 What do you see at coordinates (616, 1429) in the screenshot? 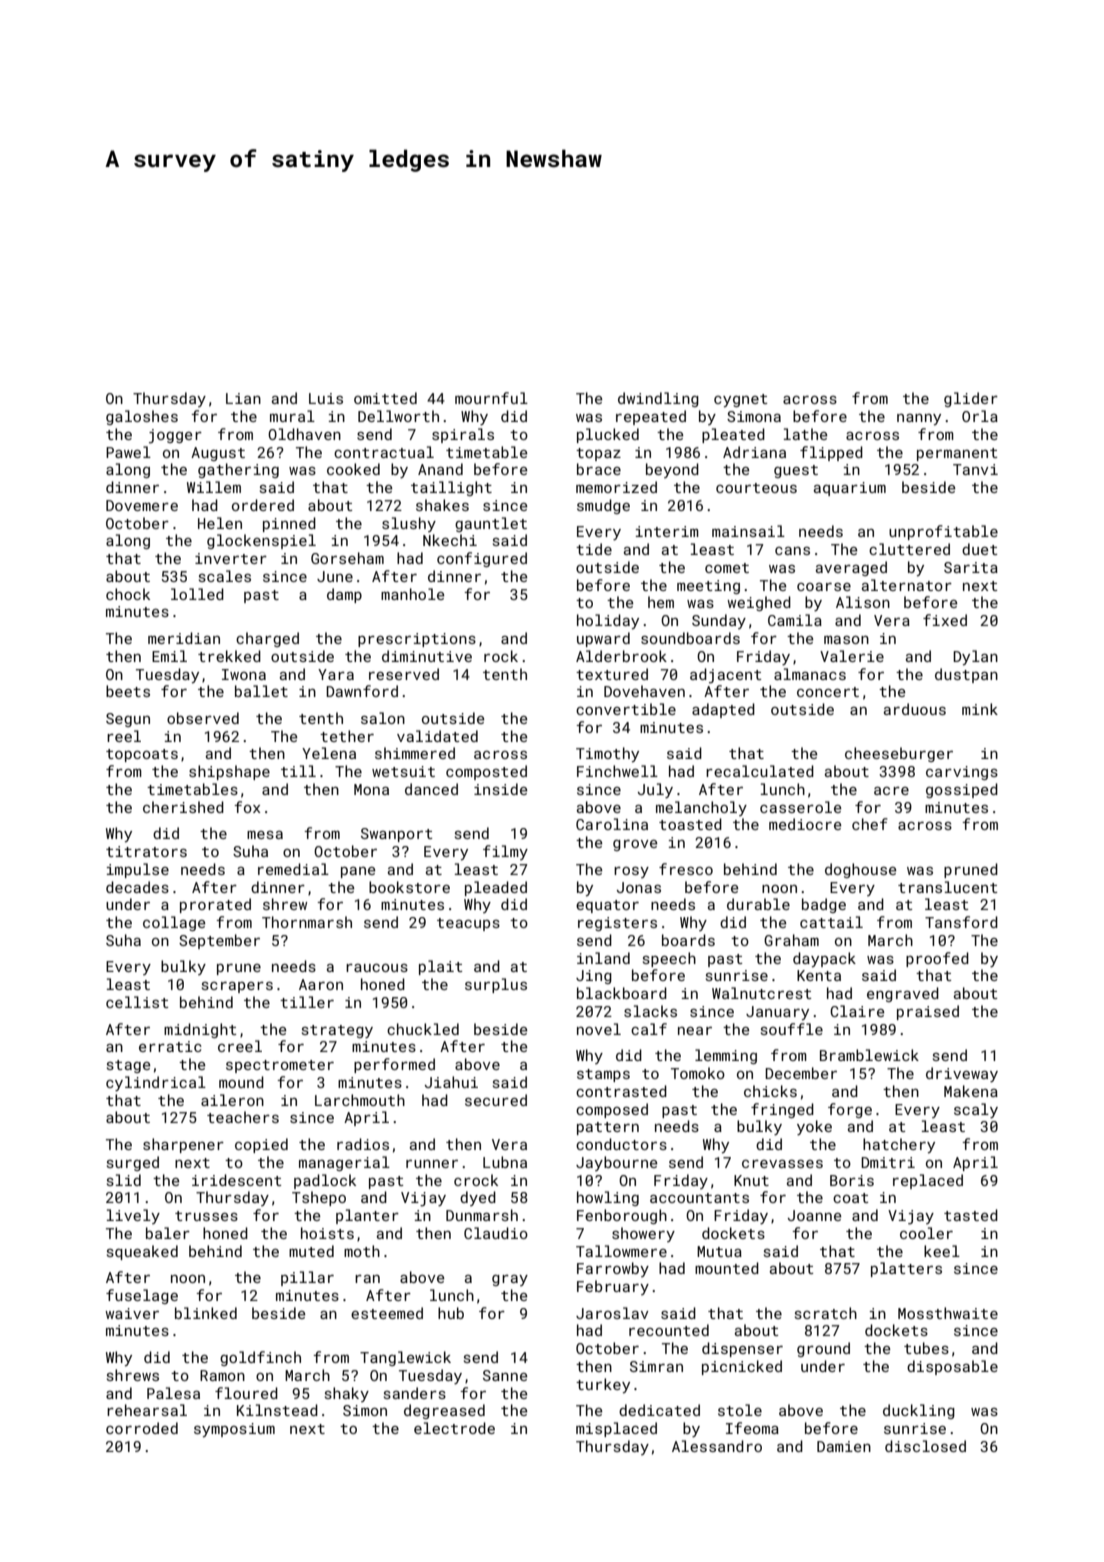
I see `misplaced` at bounding box center [616, 1429].
